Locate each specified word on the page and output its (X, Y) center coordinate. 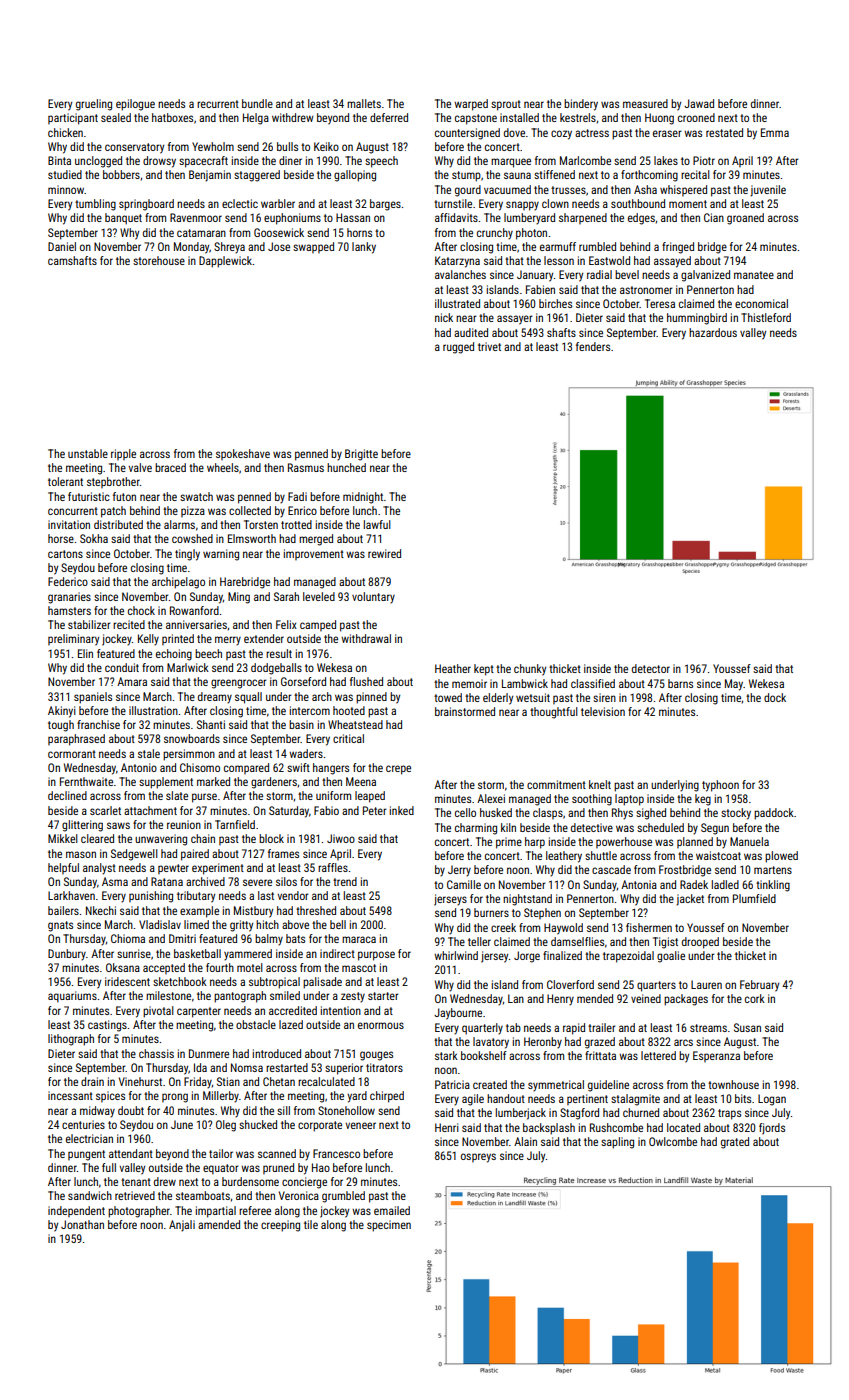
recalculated (326, 1081)
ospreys (478, 1158)
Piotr (704, 160)
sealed (116, 117)
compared (246, 768)
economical (761, 303)
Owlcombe (673, 1141)
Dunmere (209, 1053)
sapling (617, 1143)
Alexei (491, 798)
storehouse (159, 260)
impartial (216, 1212)
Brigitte (361, 455)
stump (466, 176)
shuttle (601, 855)
